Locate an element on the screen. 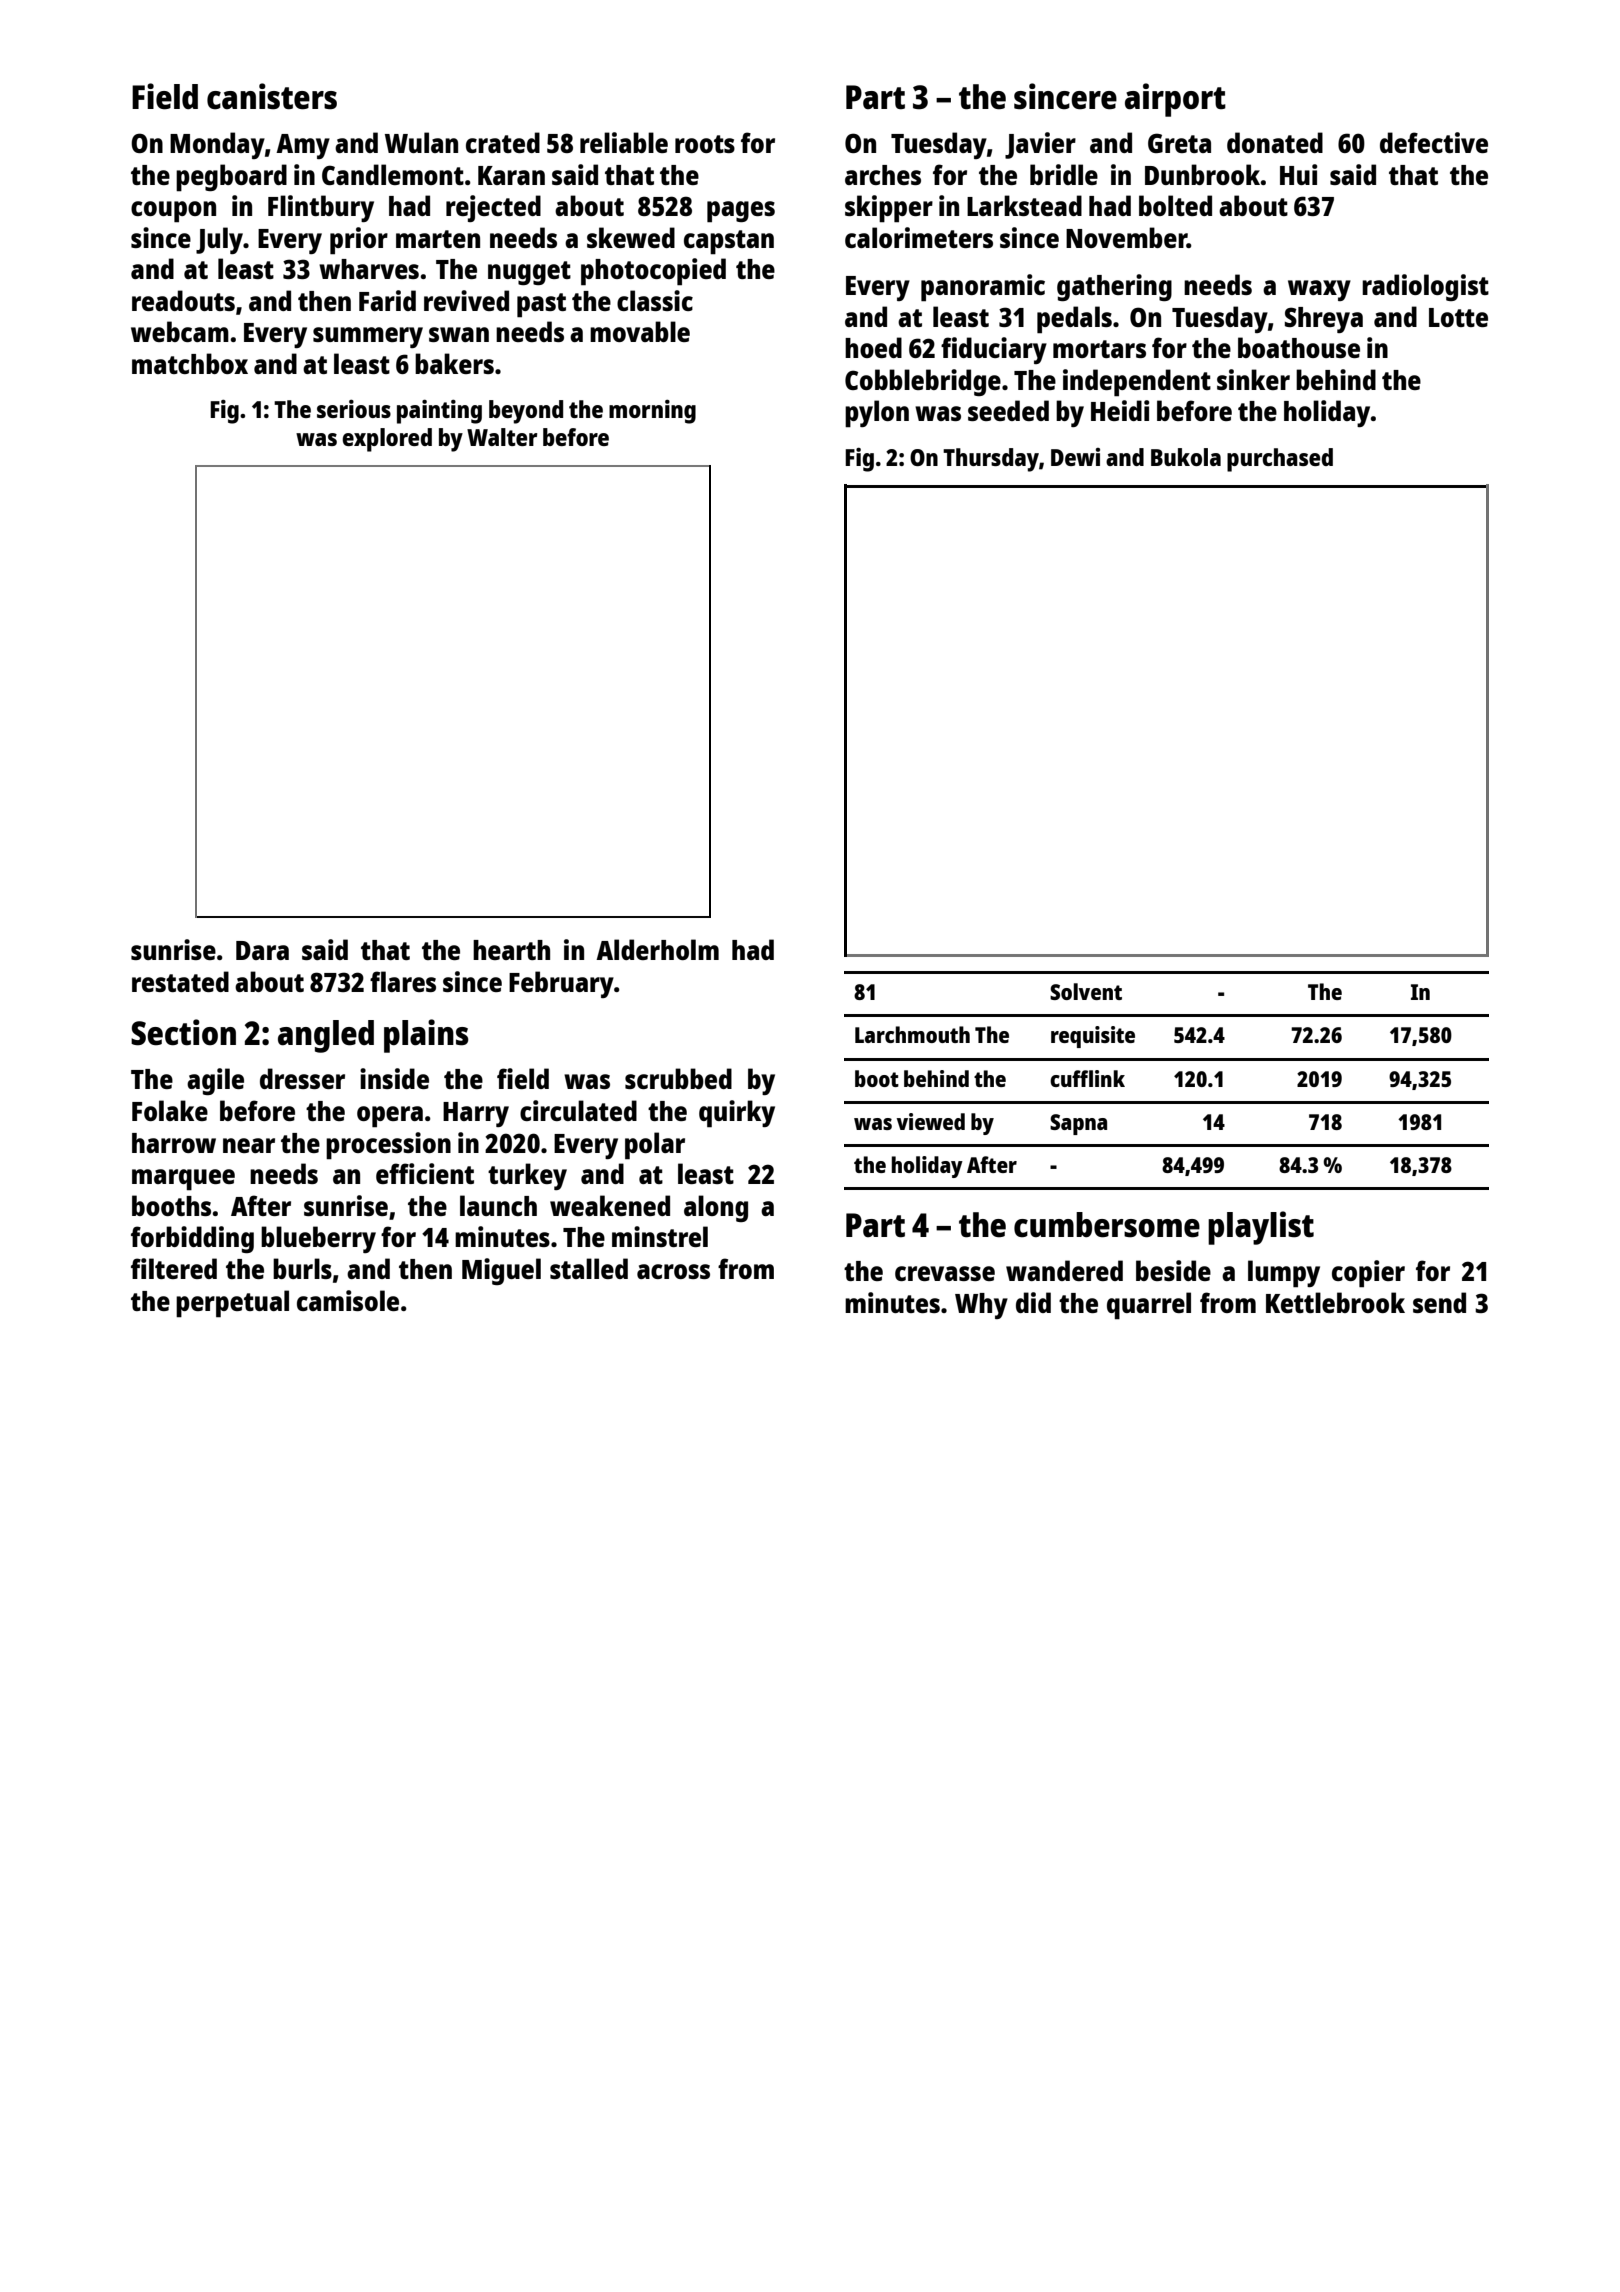  stalled is located at coordinates (589, 1268).
